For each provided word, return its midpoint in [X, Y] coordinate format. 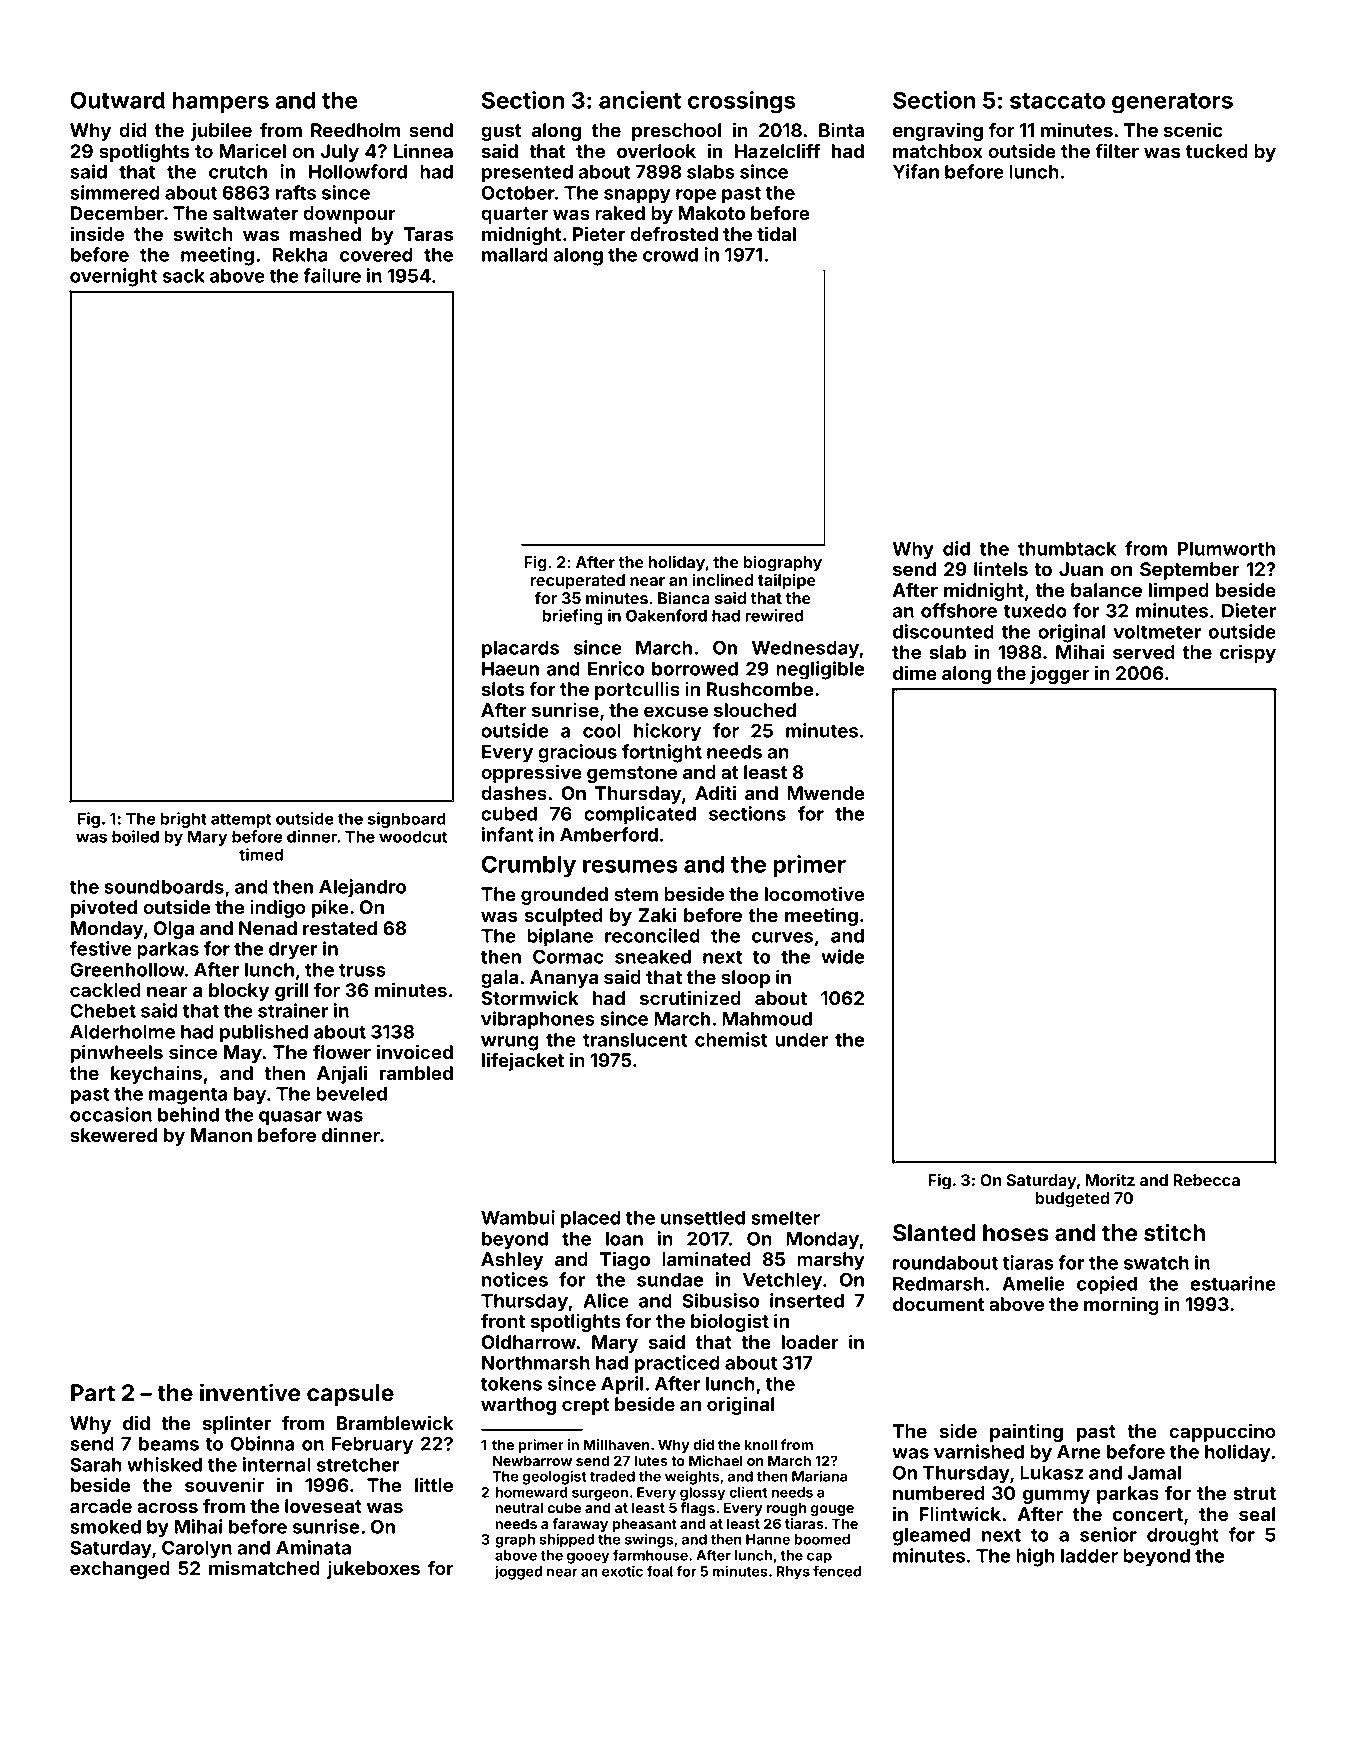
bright [183, 820]
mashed [325, 234]
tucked [1217, 151]
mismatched [264, 1567]
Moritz [1110, 1179]
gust [501, 132]
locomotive [815, 893]
